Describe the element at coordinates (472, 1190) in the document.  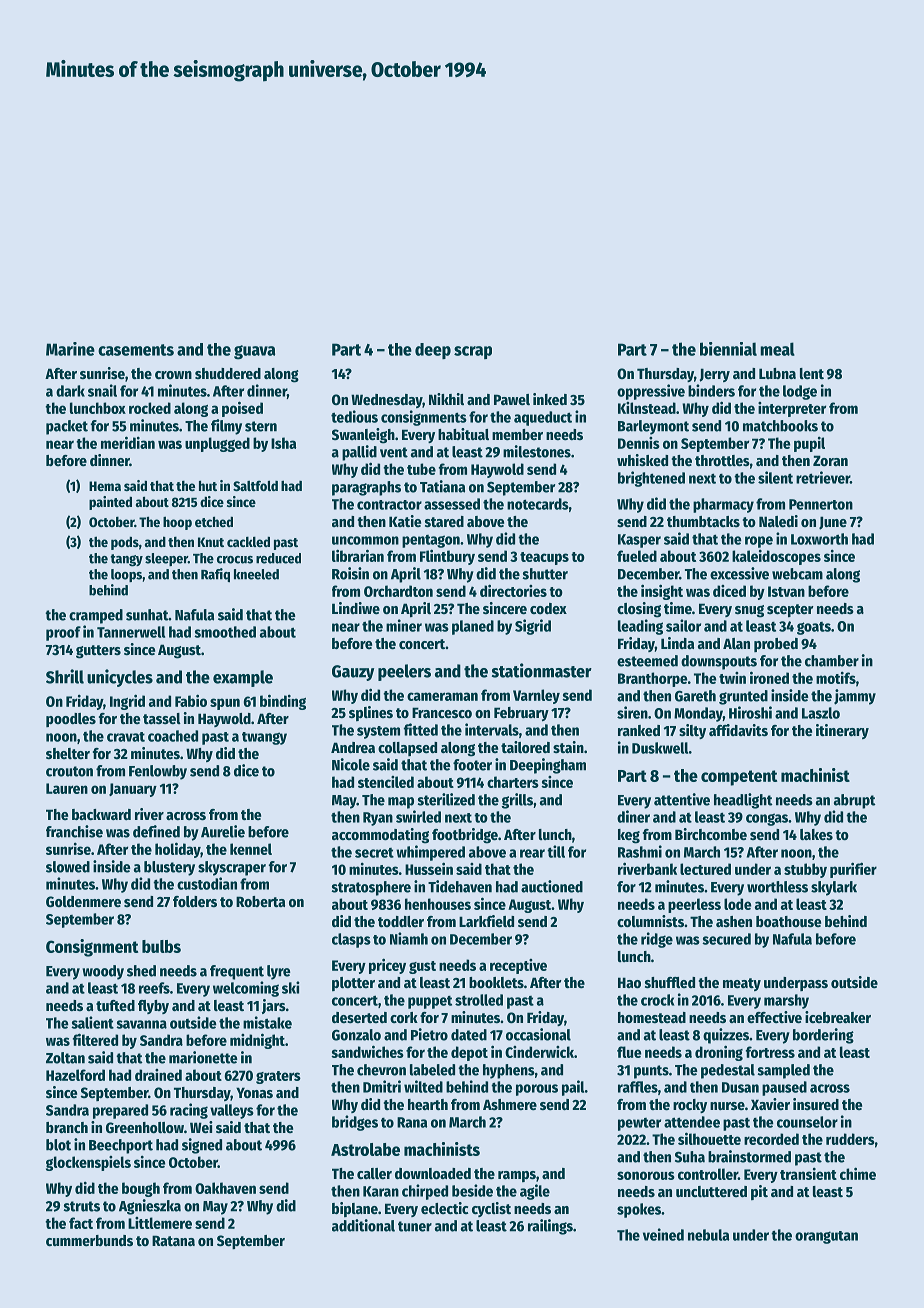
I see `beside` at that location.
